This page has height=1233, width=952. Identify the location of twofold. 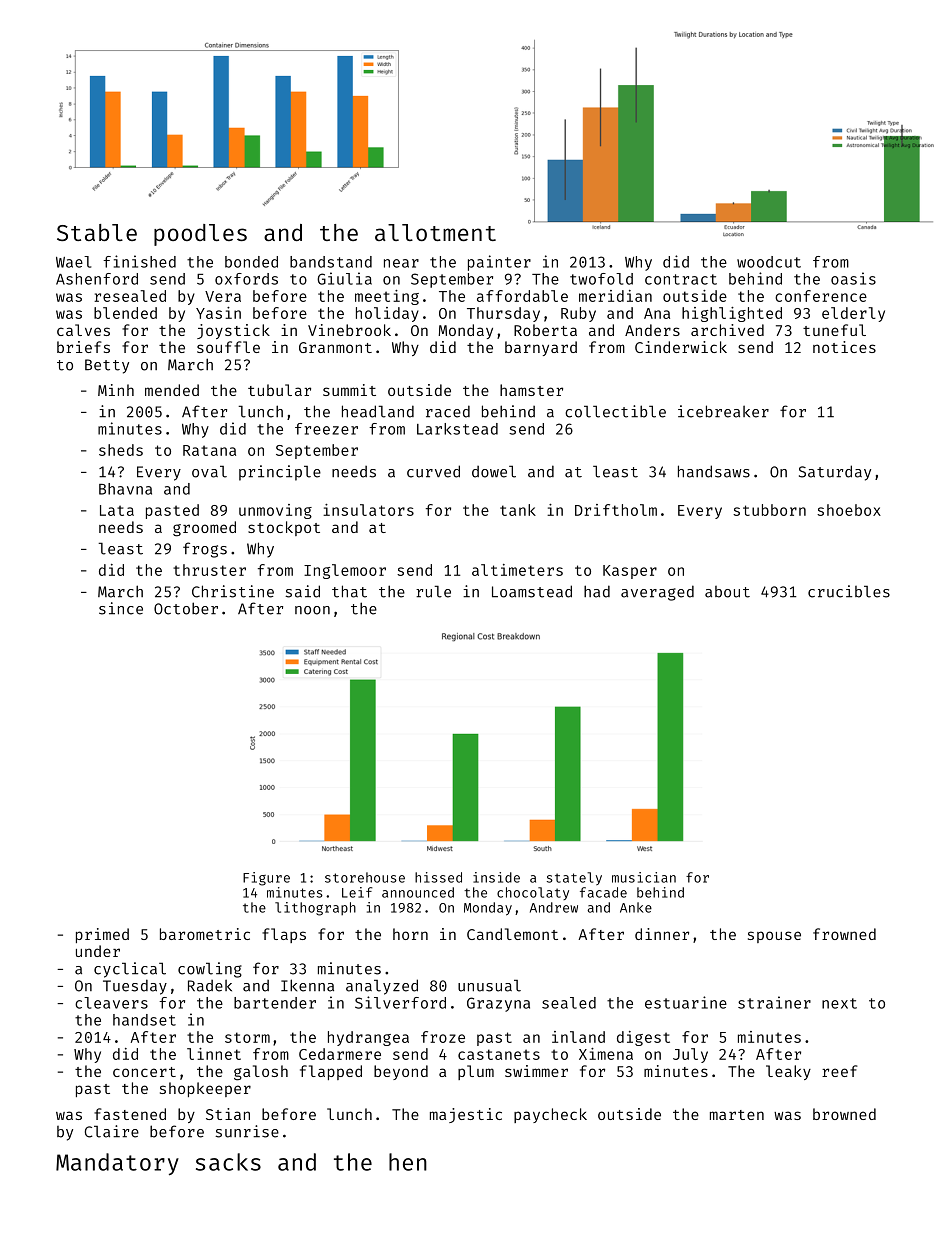
(601, 279).
